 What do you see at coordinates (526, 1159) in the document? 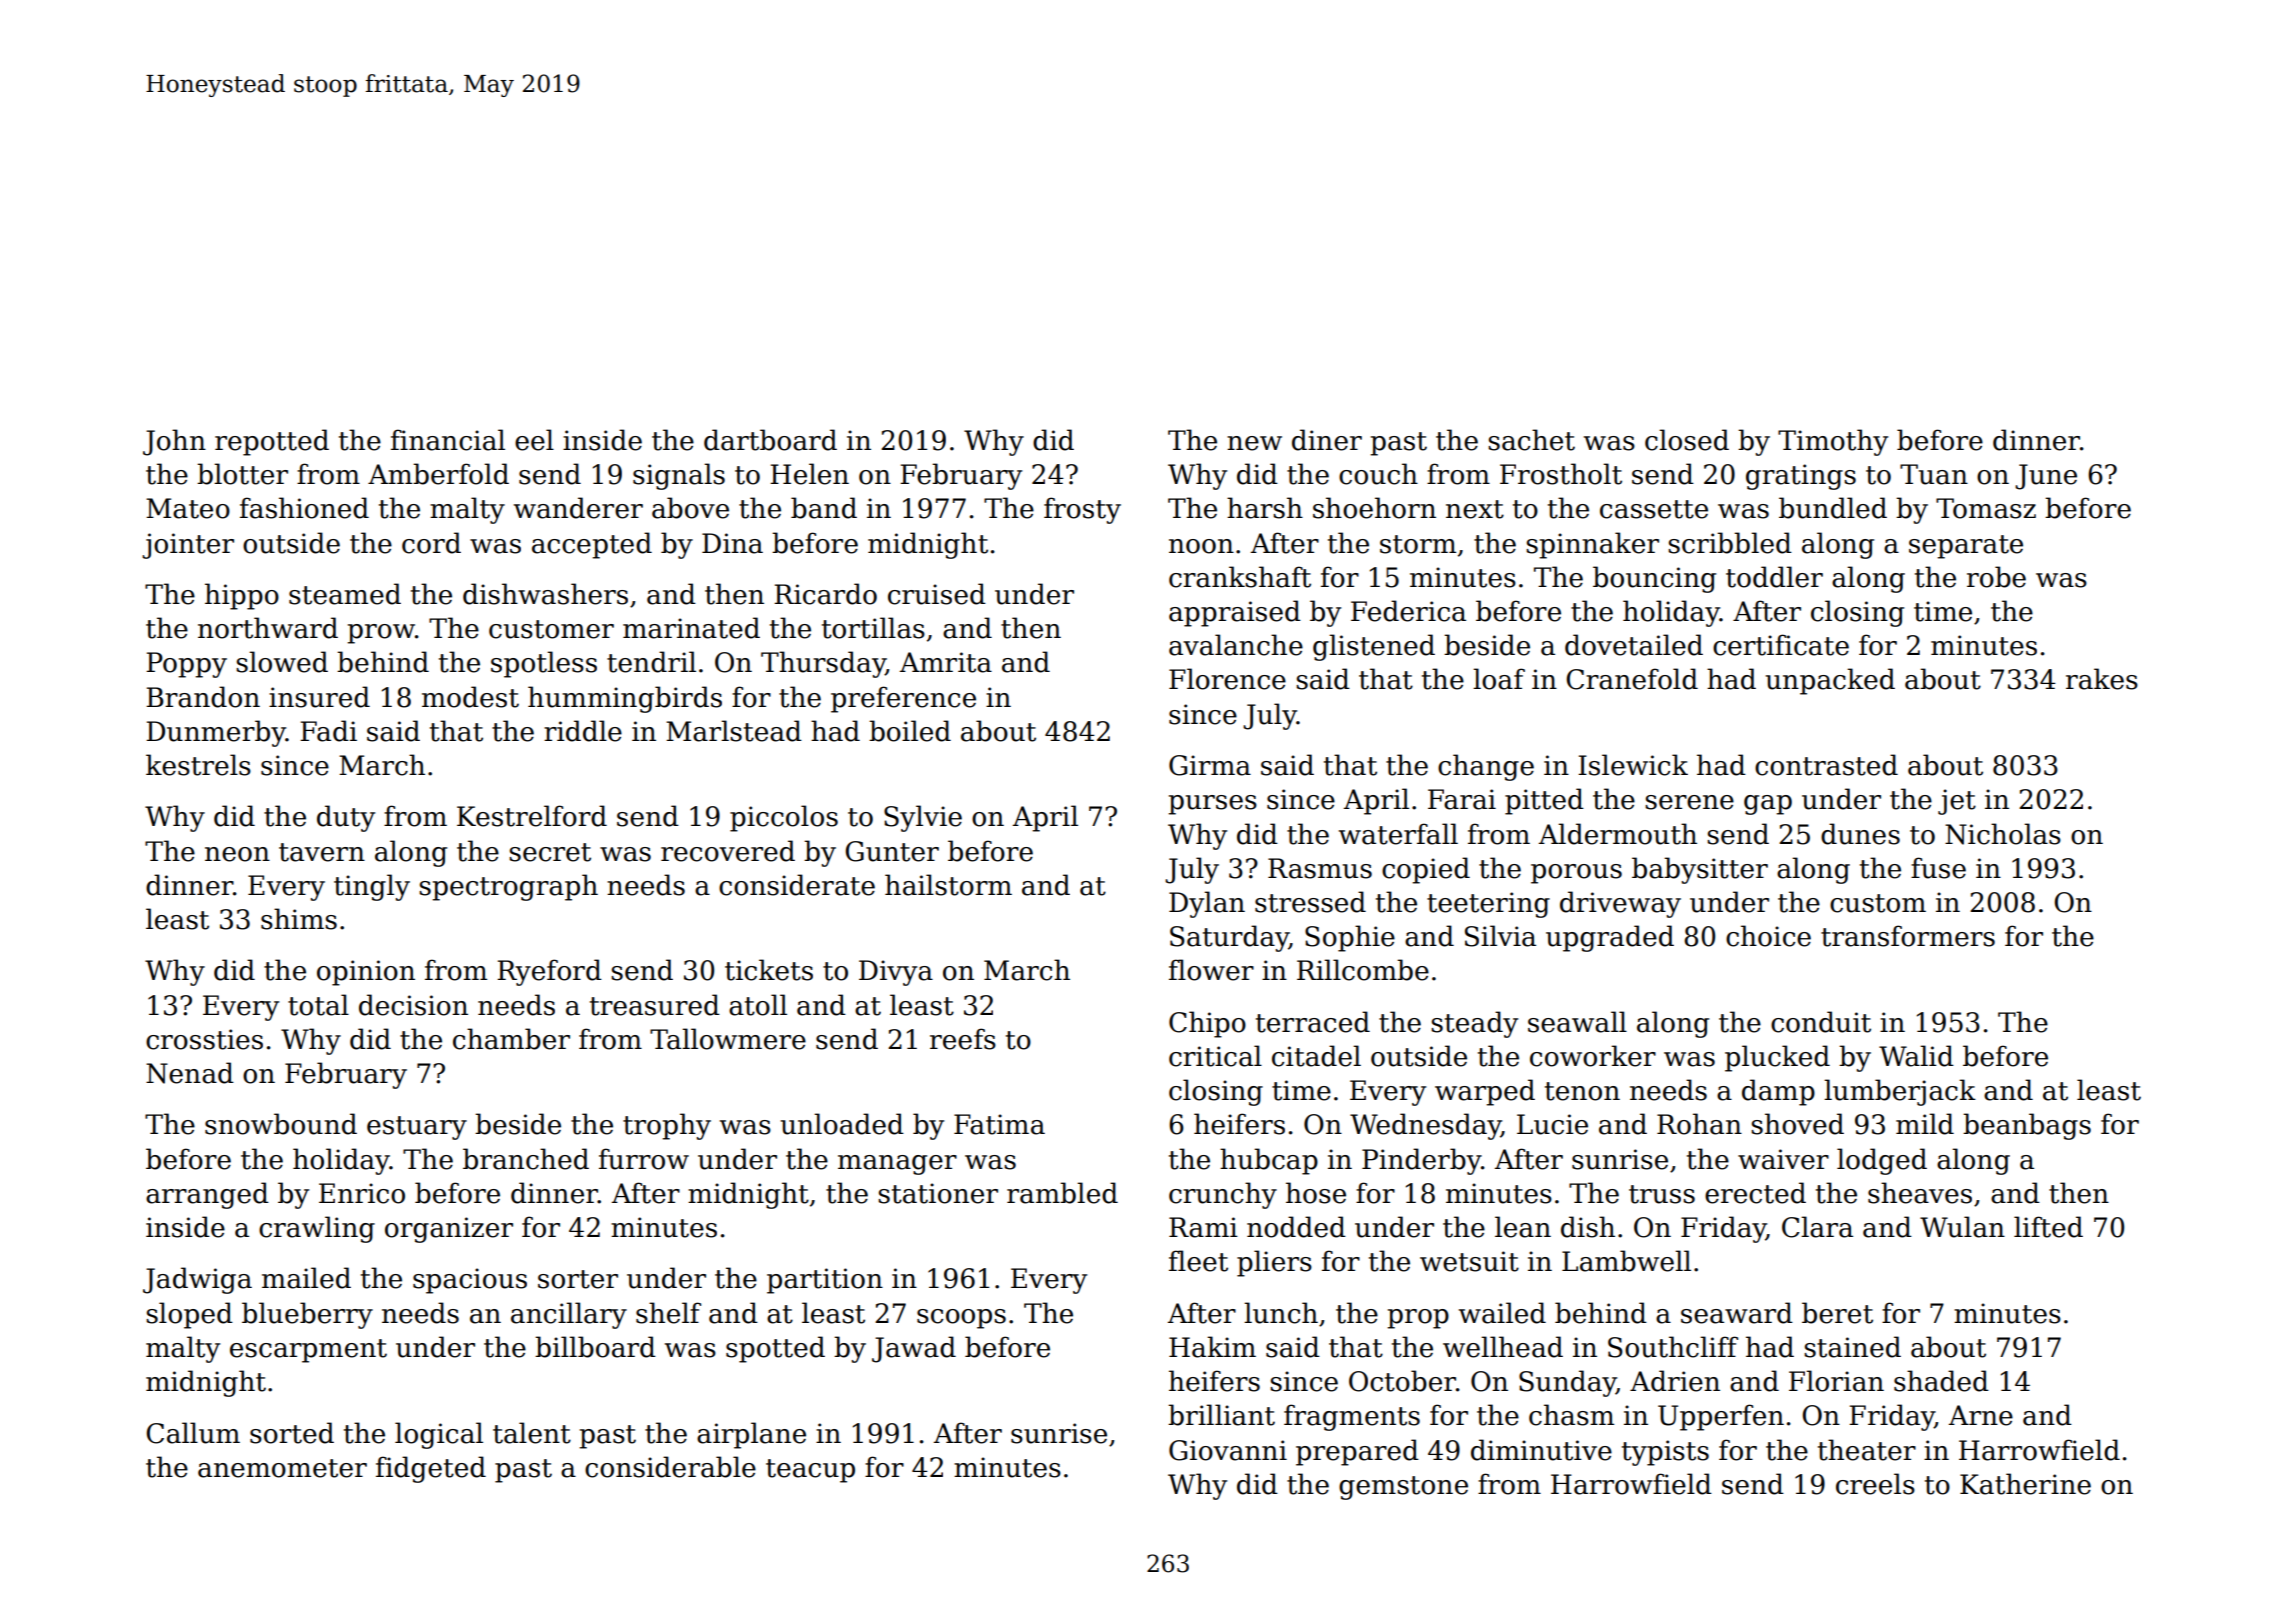
I see `branched` at bounding box center [526, 1159].
